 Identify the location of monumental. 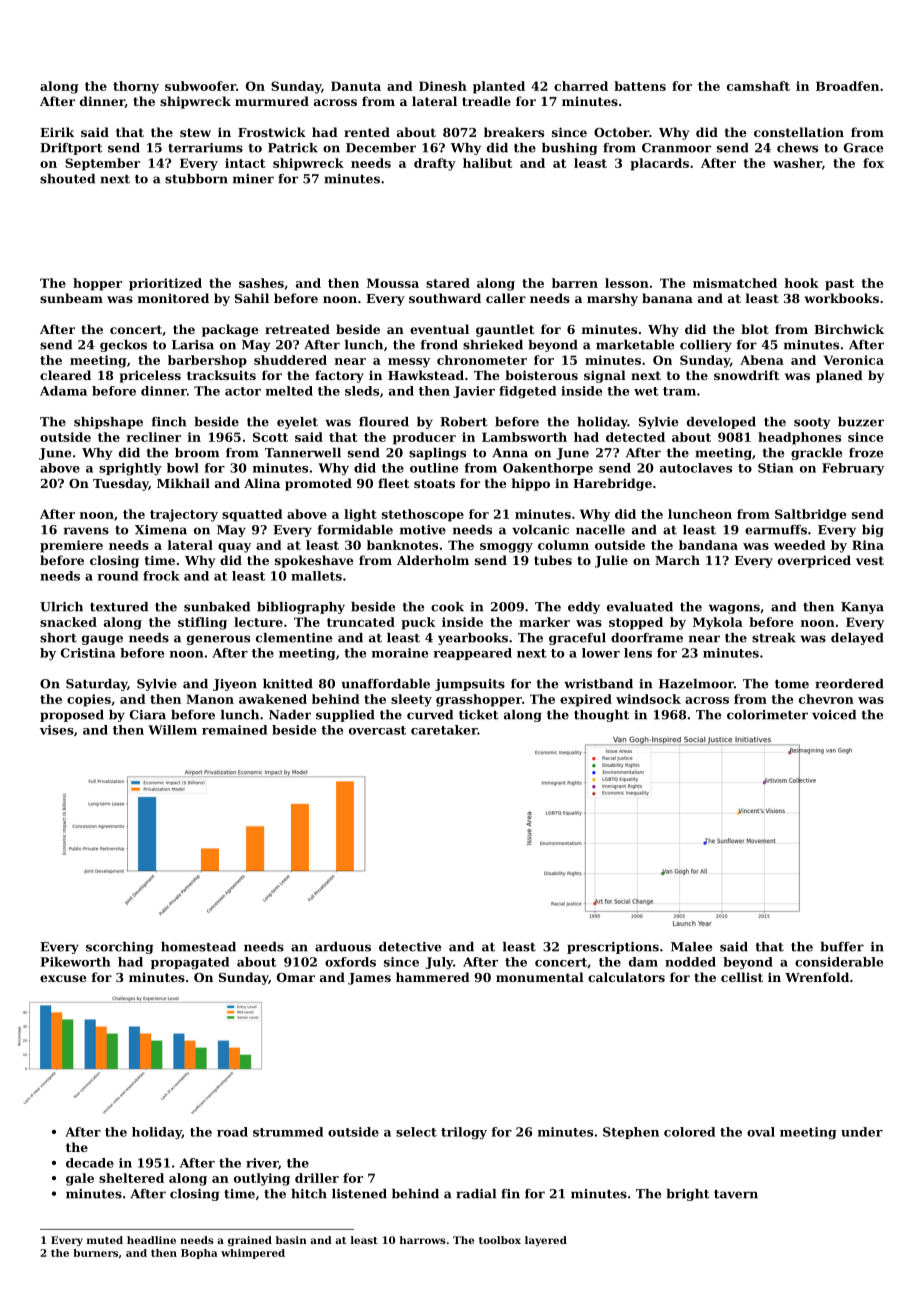
(540, 977).
